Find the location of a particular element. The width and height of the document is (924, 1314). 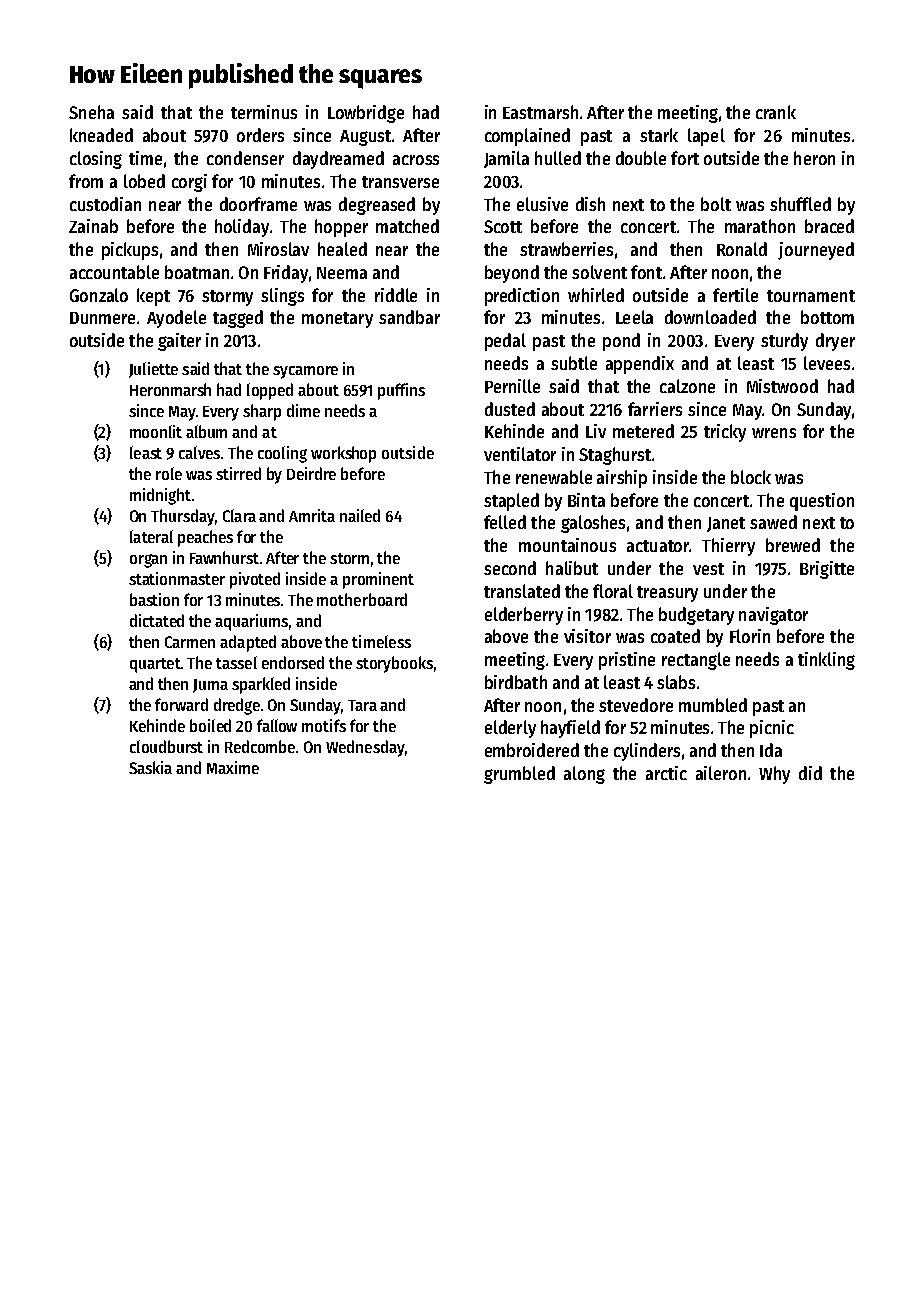

ventilator is located at coordinates (520, 454).
